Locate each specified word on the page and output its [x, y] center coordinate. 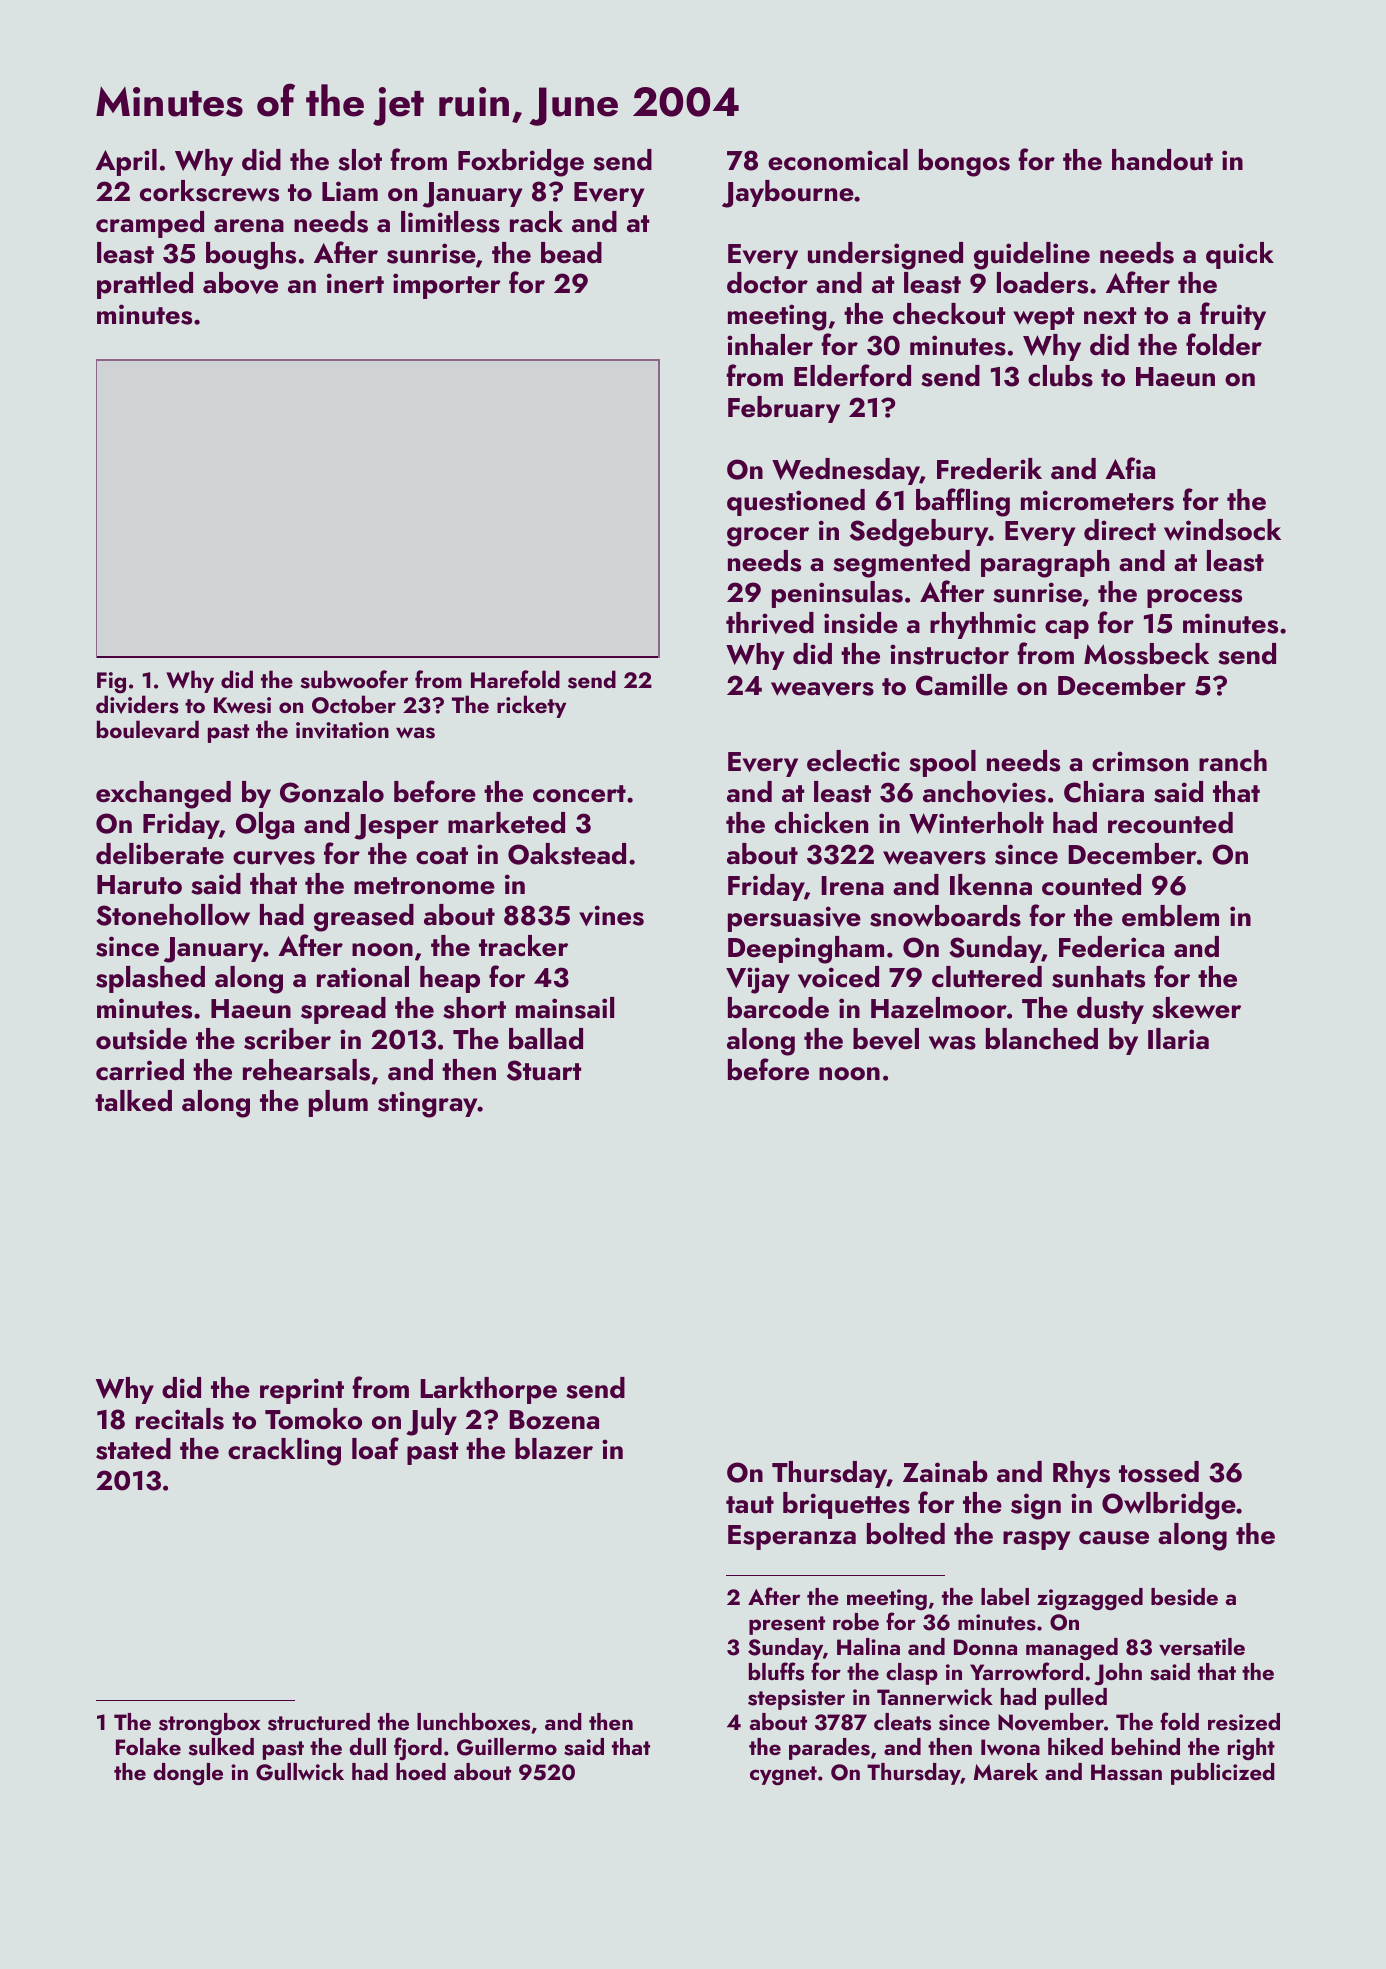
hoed [421, 1771]
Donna [985, 1647]
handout [1162, 160]
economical [838, 160]
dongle [188, 1774]
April [126, 162]
